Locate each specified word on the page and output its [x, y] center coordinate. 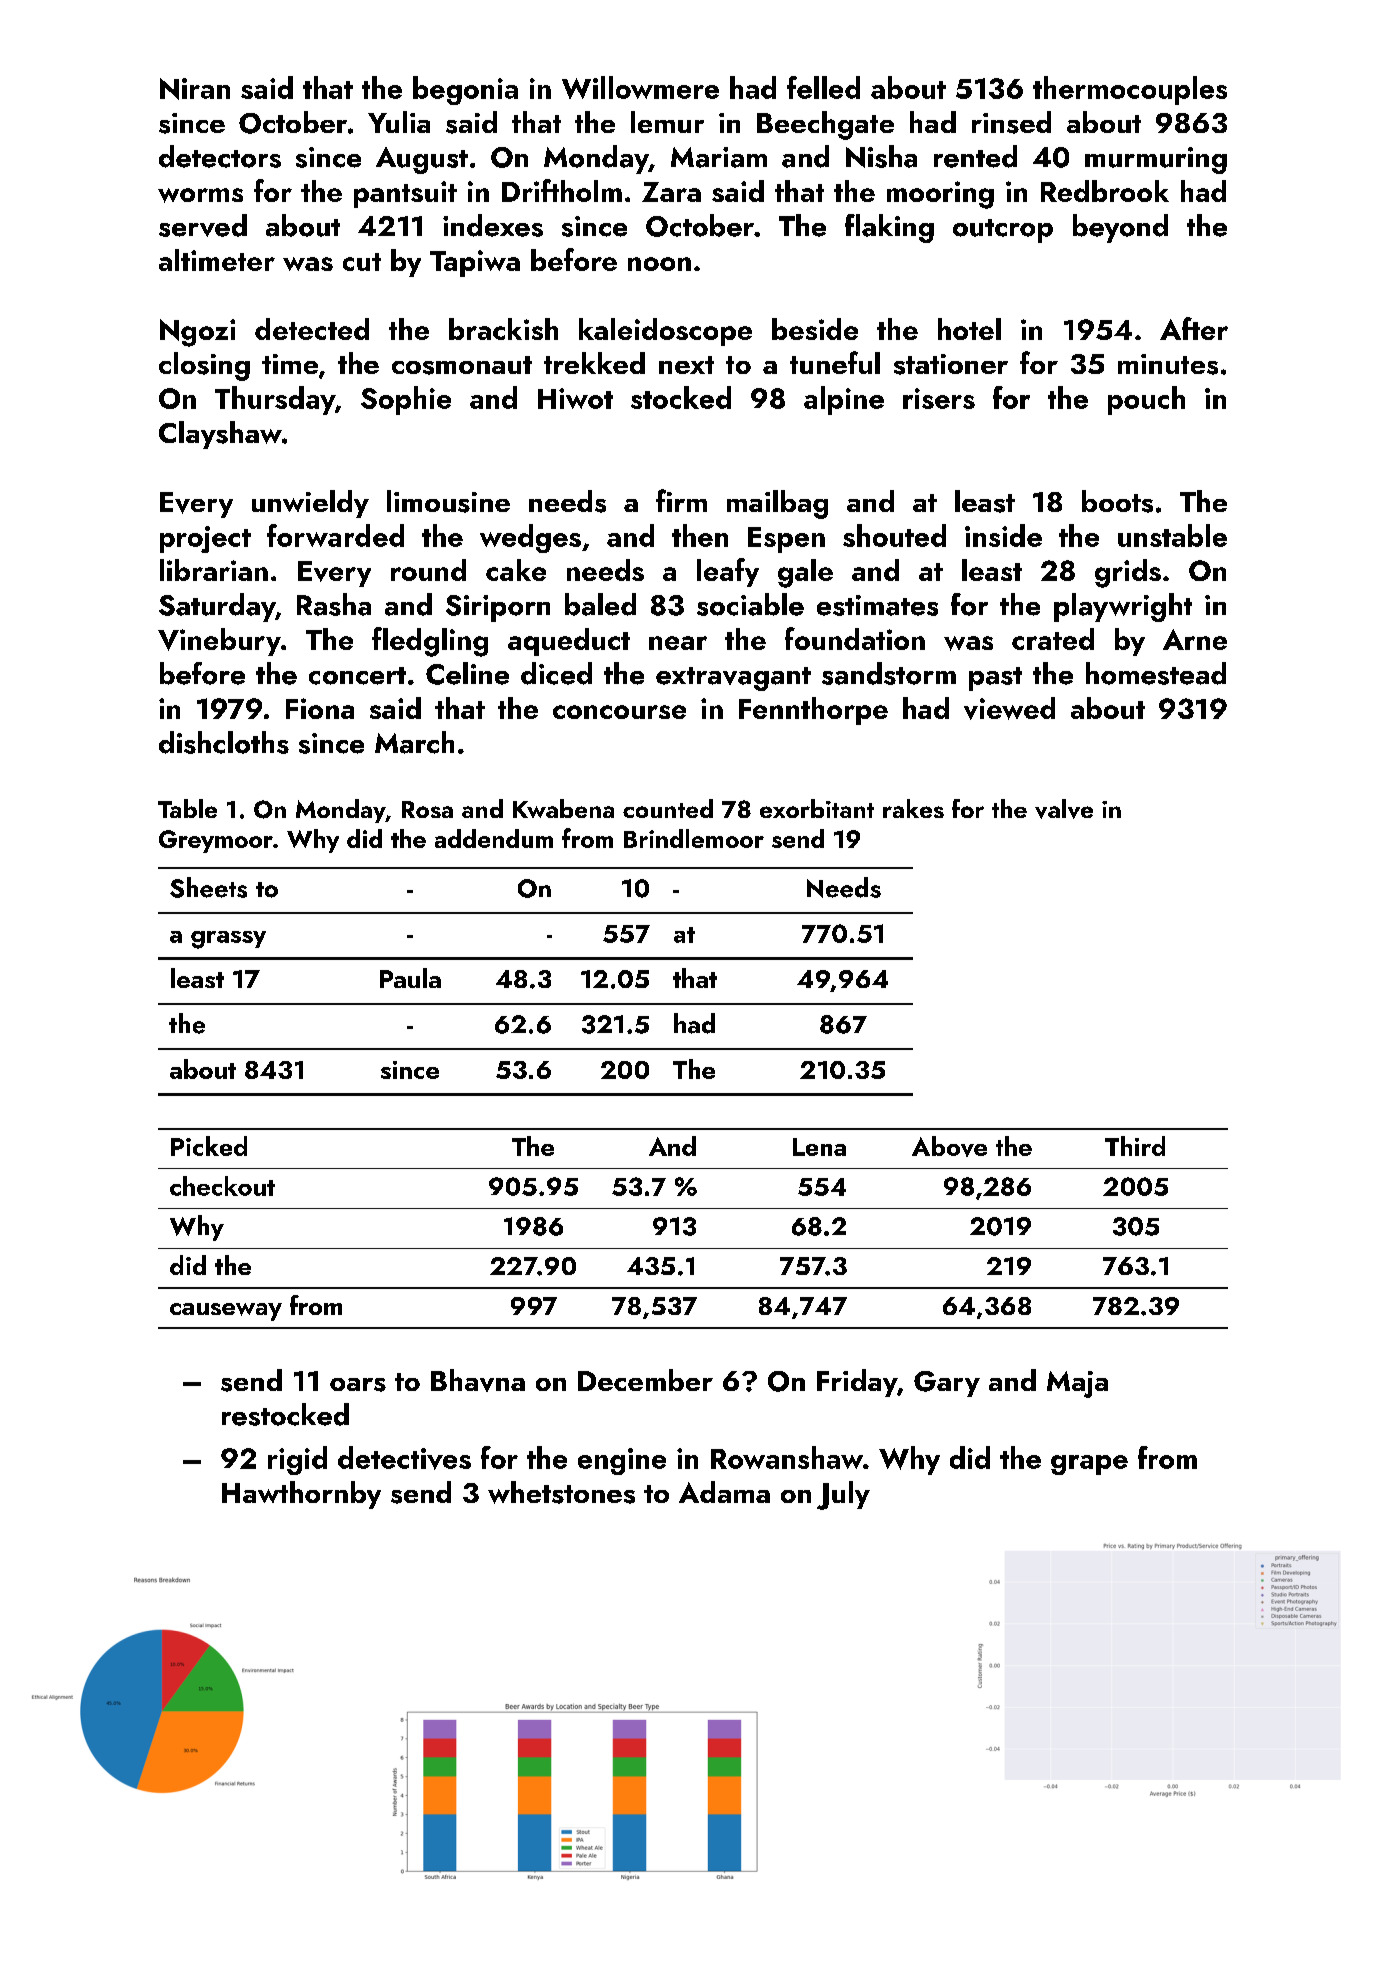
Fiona [320, 708]
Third [1135, 1146]
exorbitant [817, 808]
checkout [222, 1186]
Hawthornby [301, 1495]
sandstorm [889, 673]
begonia [465, 90]
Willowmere [640, 87]
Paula [410, 978]
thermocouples [1130, 90]
